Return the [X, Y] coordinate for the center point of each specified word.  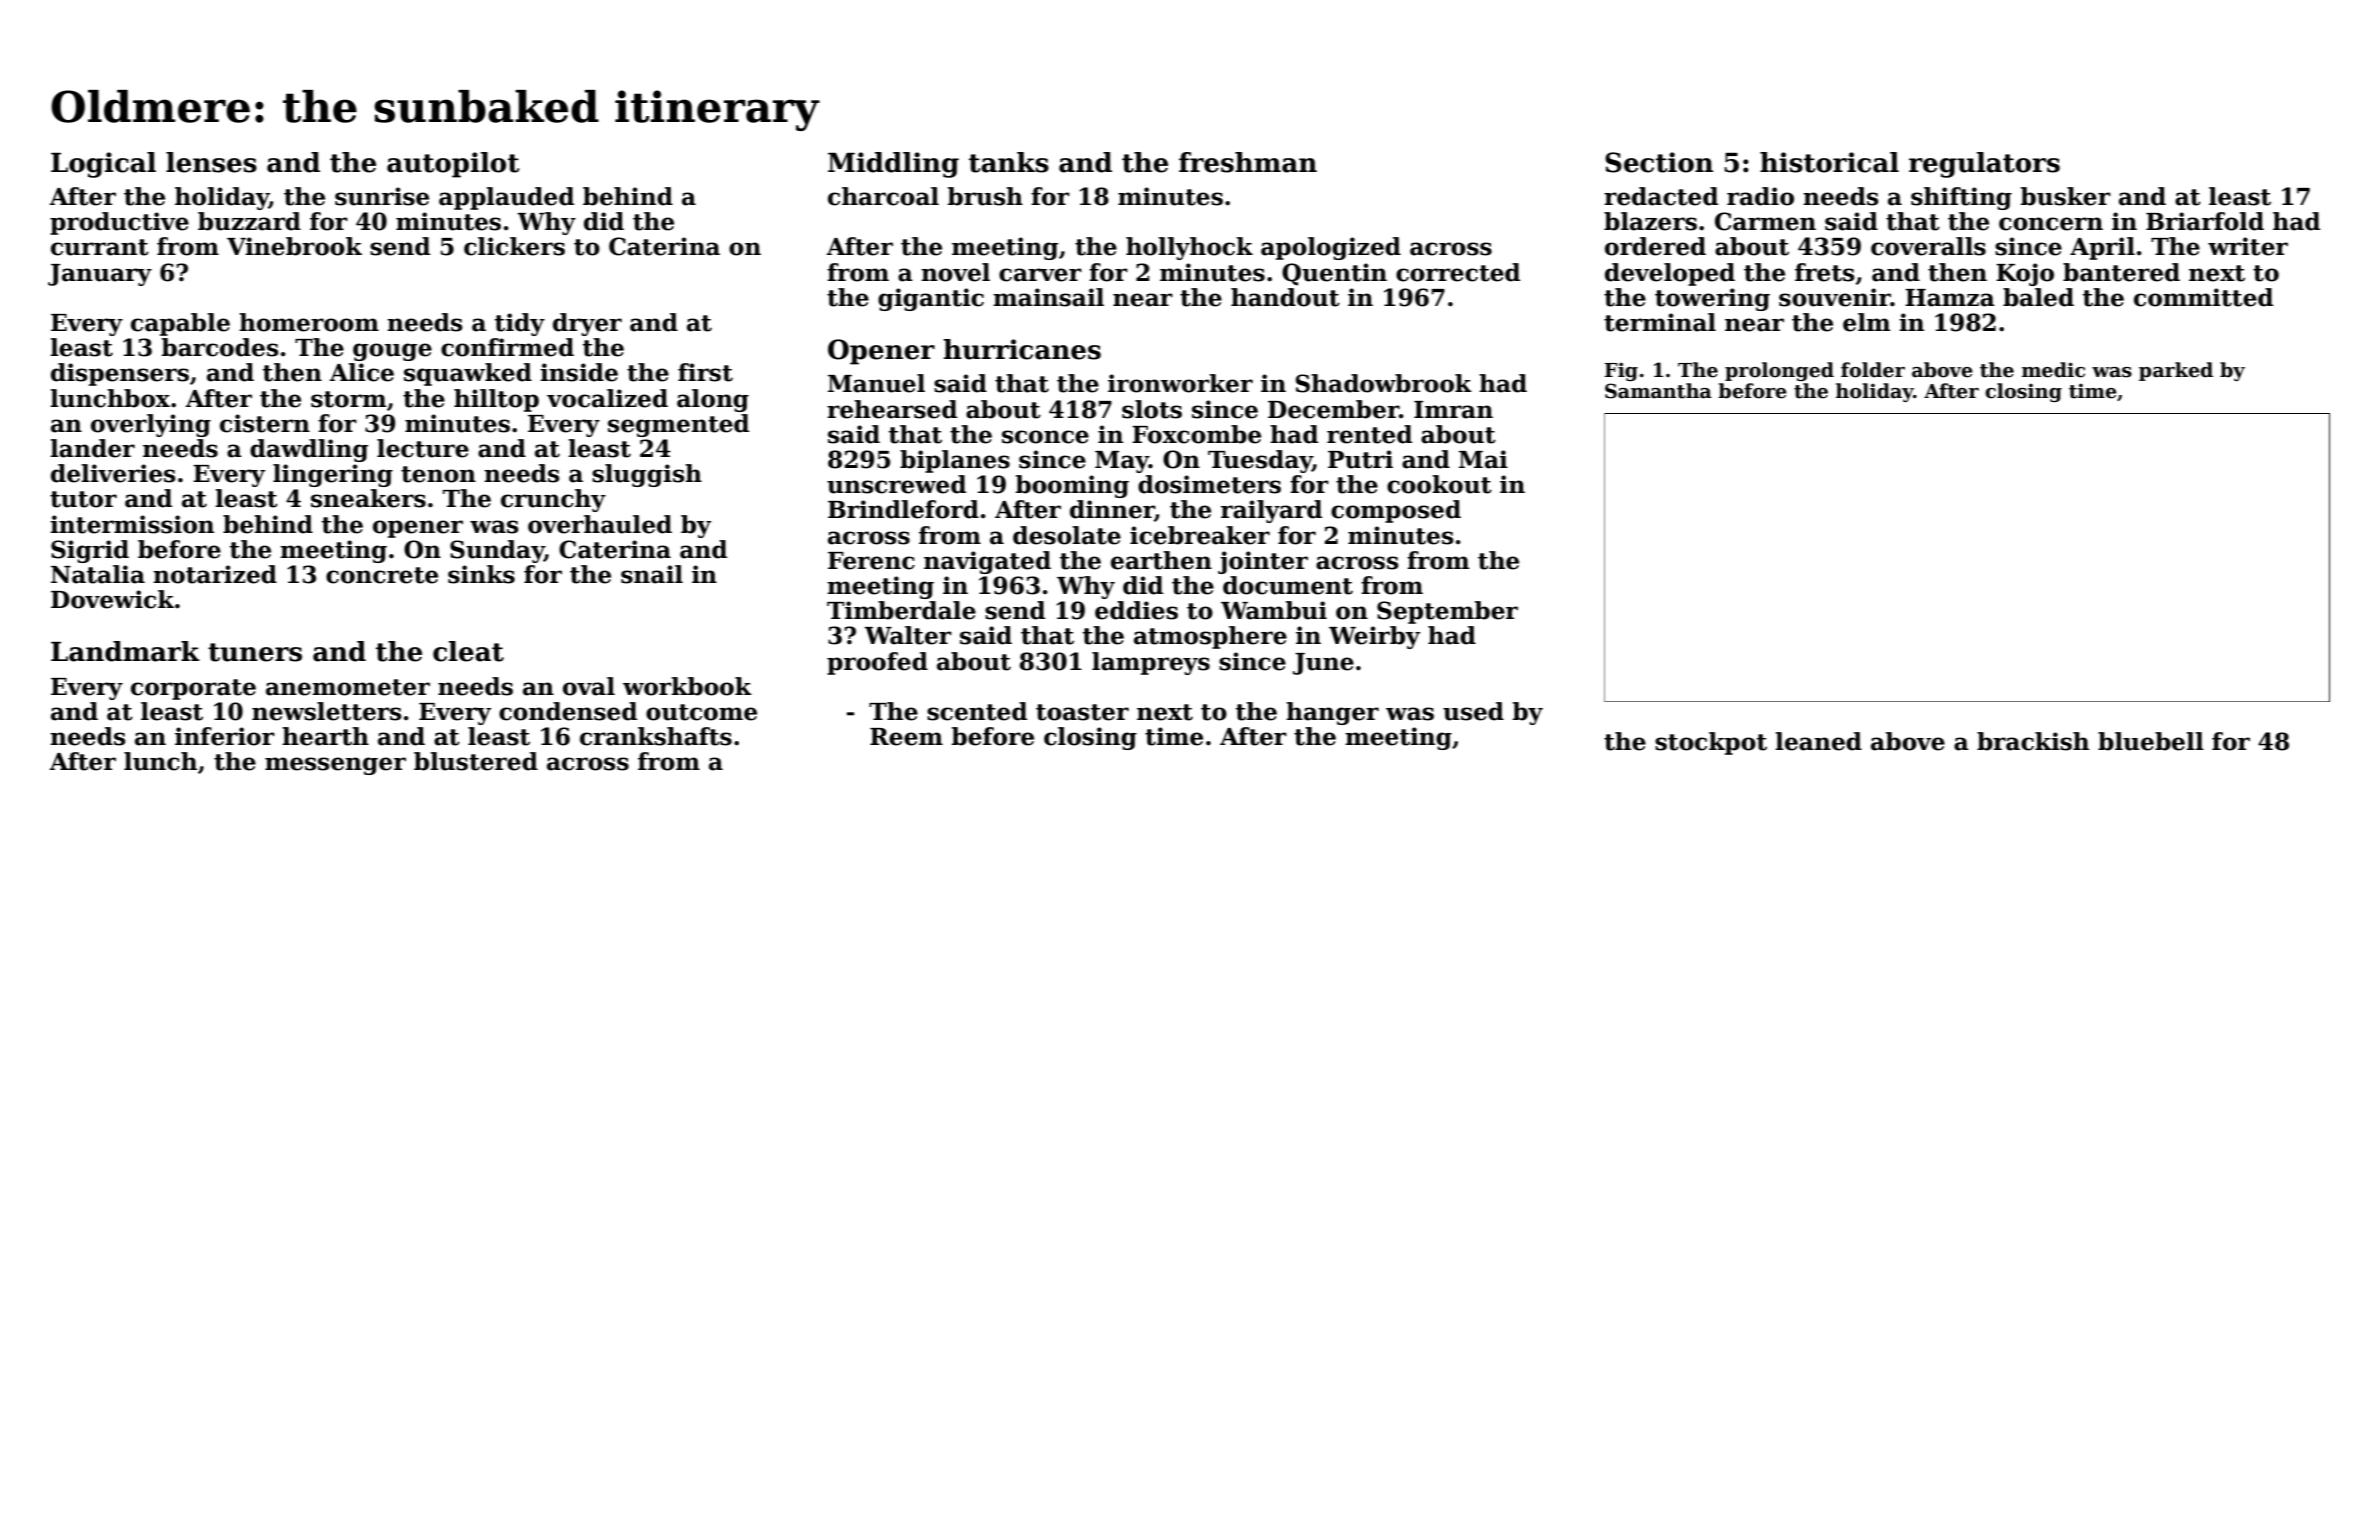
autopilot [453, 165]
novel [955, 272]
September [1447, 612]
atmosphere [1210, 637]
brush [985, 196]
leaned [1818, 741]
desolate [1067, 535]
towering [1712, 299]
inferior [225, 736]
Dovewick [112, 599]
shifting [1961, 198]
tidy [520, 324]
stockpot [1711, 743]
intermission [132, 524]
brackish [2033, 741]
